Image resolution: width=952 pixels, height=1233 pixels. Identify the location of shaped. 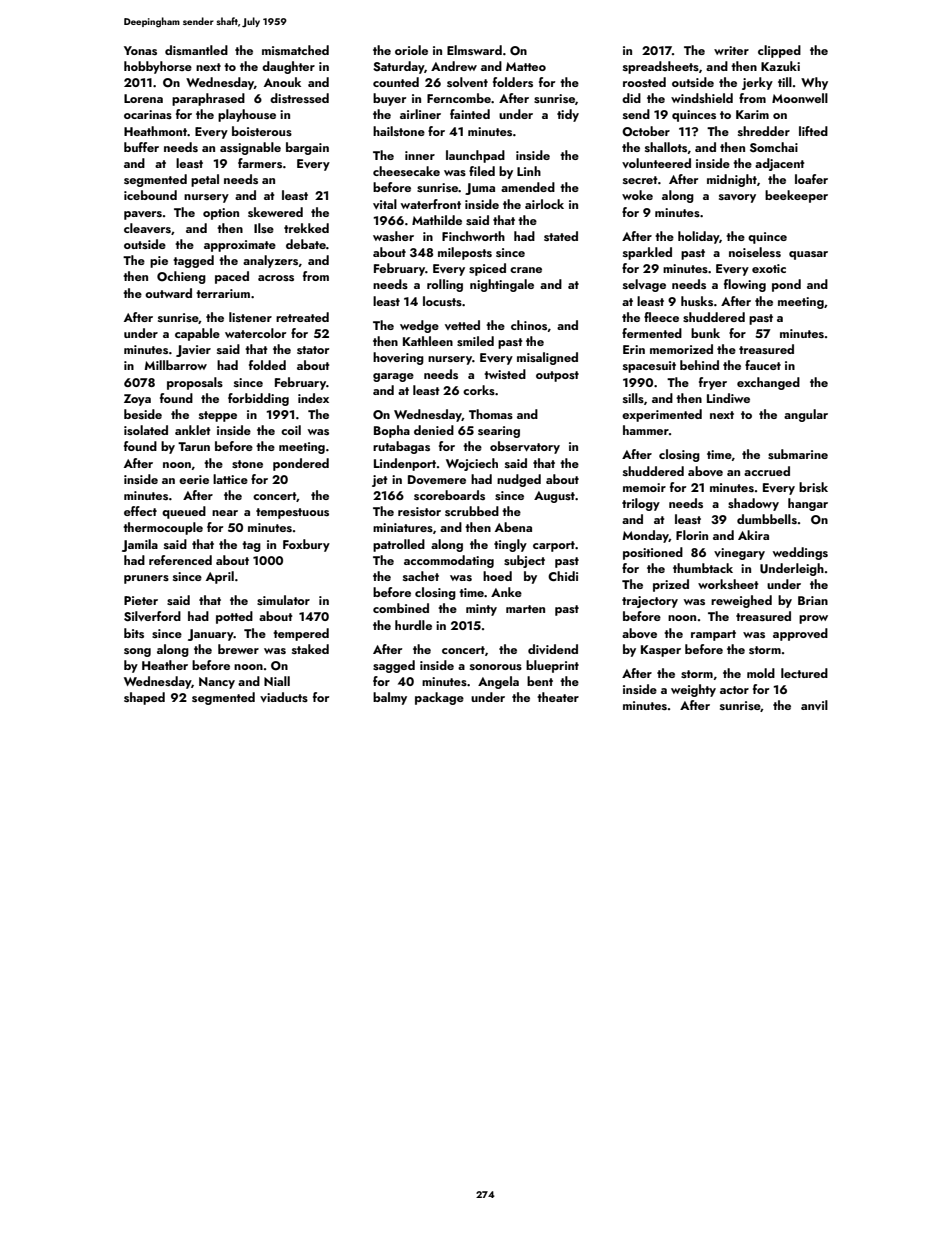
(144, 698).
